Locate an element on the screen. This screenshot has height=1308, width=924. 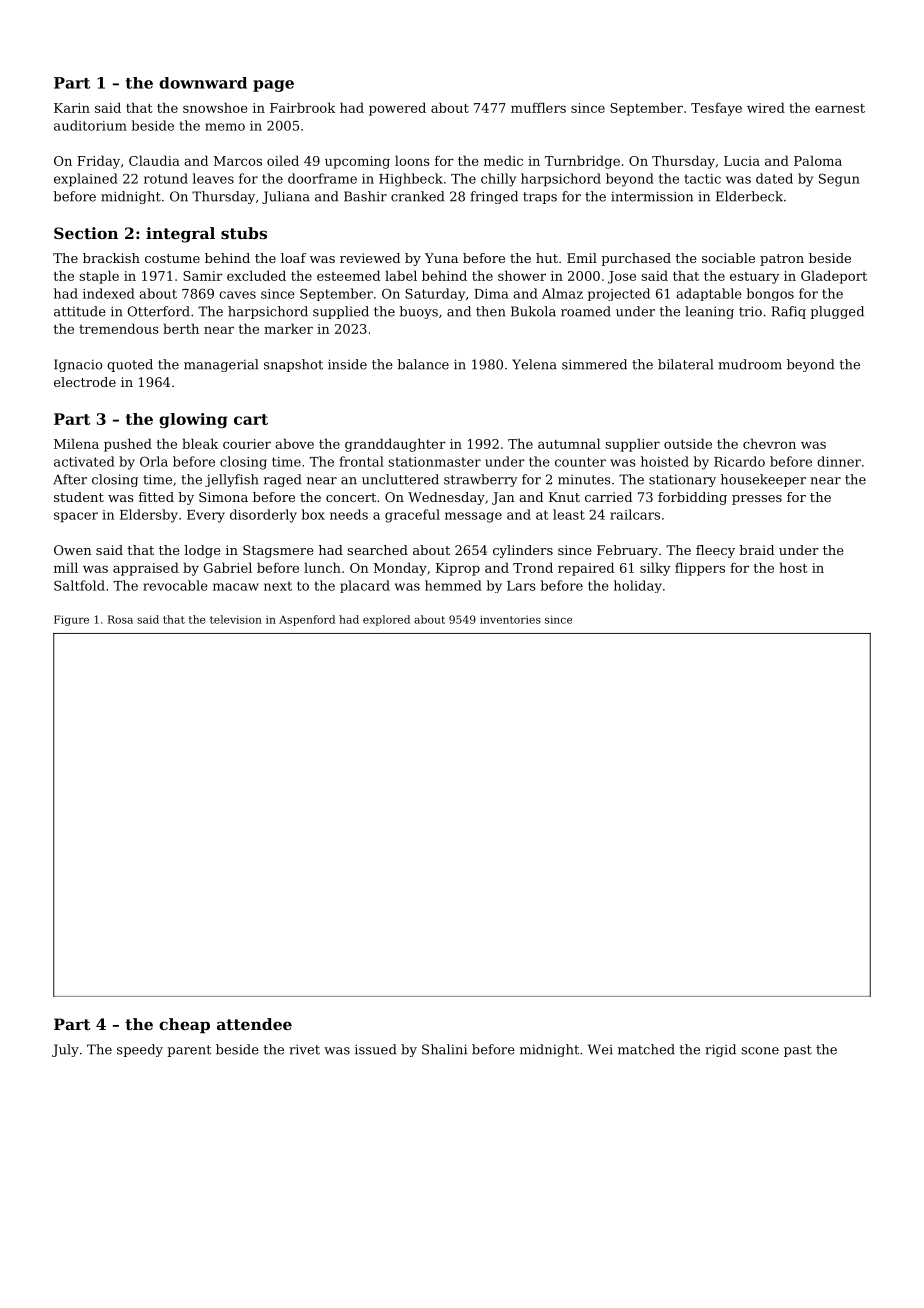
auditorium is located at coordinates (90, 125).
